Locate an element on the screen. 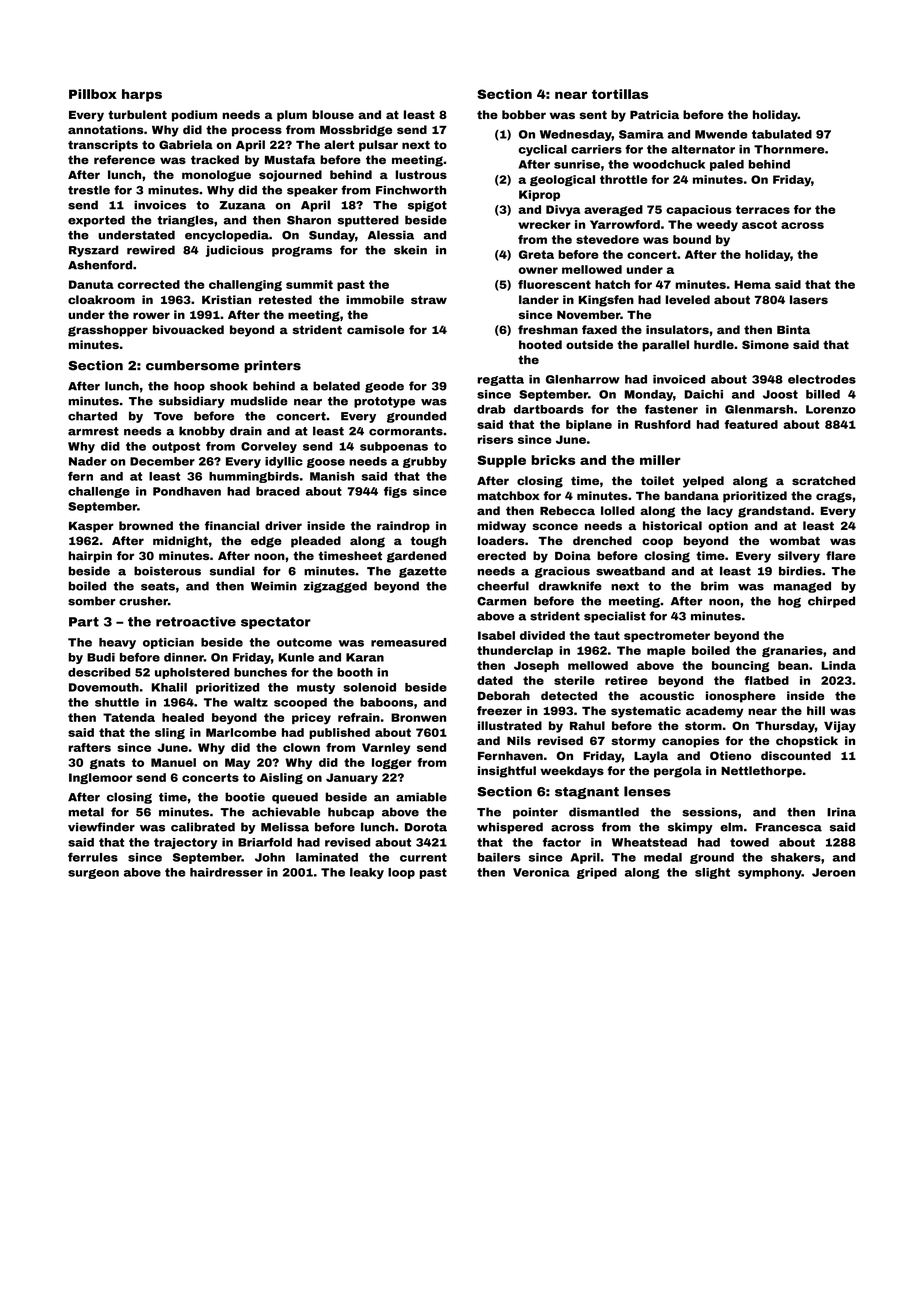 This screenshot has width=924, height=1308. gazette is located at coordinates (423, 572).
